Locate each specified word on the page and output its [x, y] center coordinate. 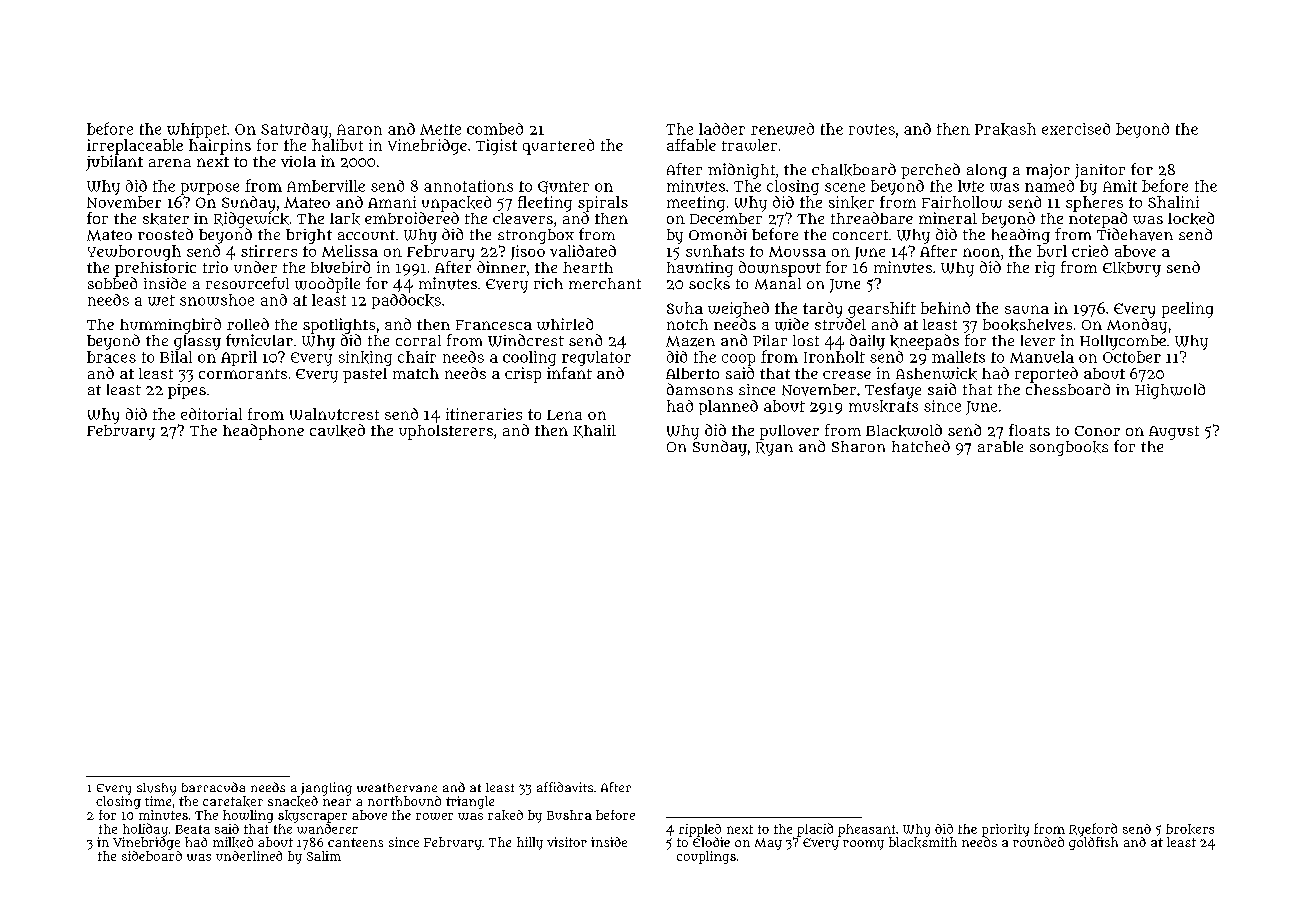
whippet [197, 130]
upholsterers [446, 432]
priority [1005, 830]
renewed [782, 129]
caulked [337, 430]
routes [872, 129]
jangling [326, 789]
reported [1046, 375]
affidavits [565, 787]
